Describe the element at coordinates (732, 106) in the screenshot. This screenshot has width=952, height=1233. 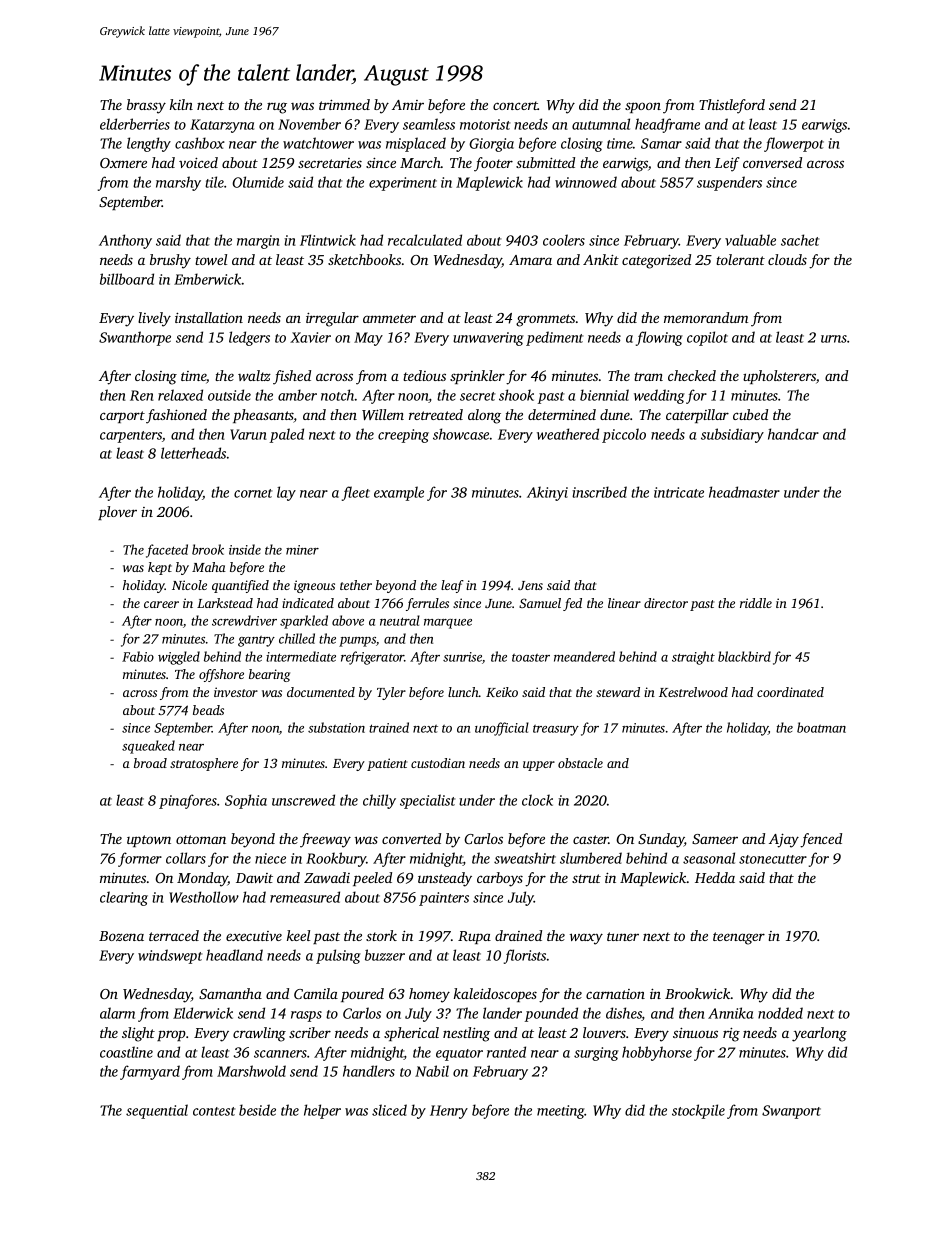
I see `Thistleford` at that location.
